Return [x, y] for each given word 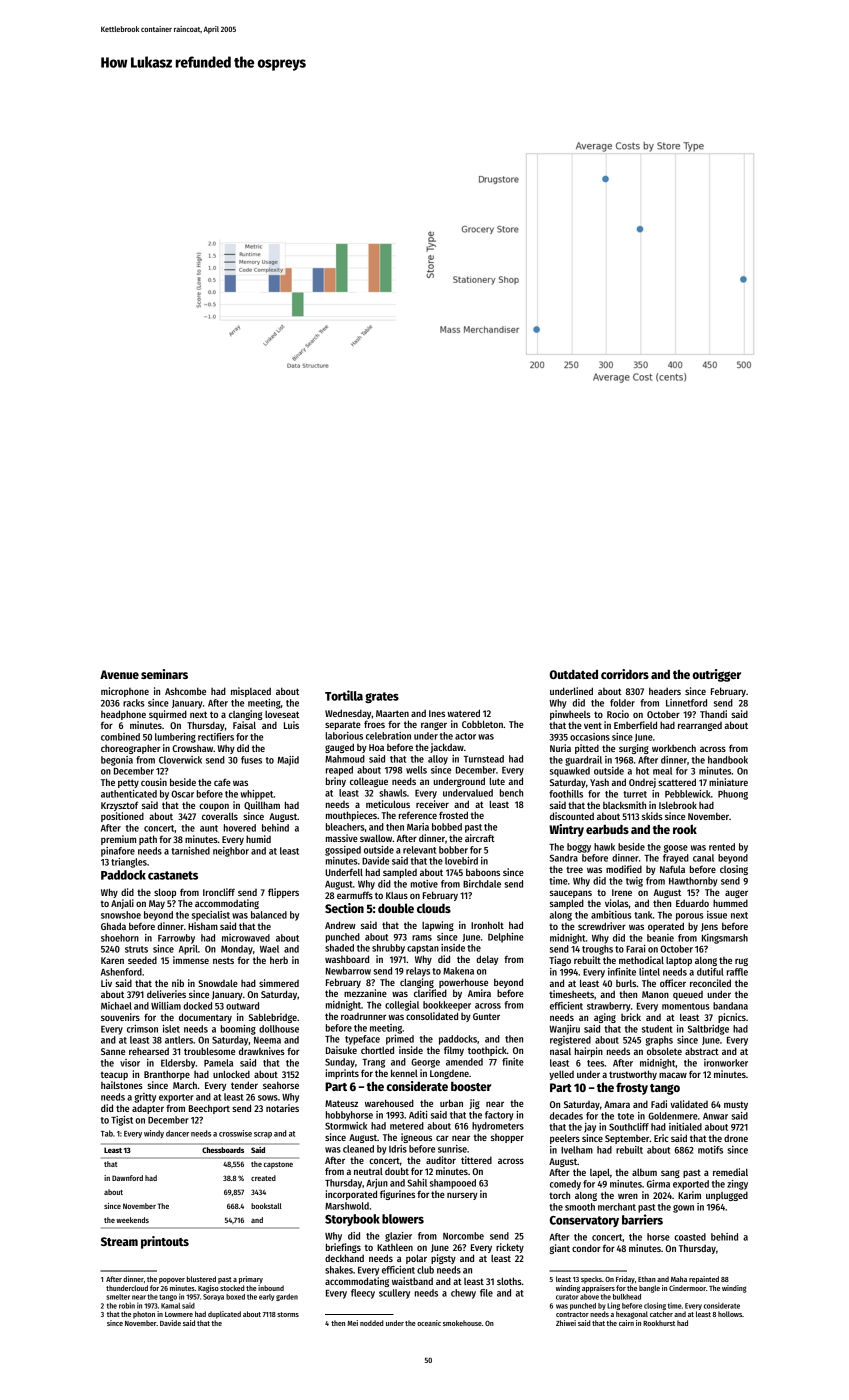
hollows [730, 1314]
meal [662, 771]
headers [665, 691]
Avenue [119, 674]
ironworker [726, 1063]
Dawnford [127, 1178]
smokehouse [462, 1323]
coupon [214, 807]
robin [127, 1305]
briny [336, 782]
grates [382, 697]
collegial [402, 1006]
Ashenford [121, 972]
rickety [510, 1248]
